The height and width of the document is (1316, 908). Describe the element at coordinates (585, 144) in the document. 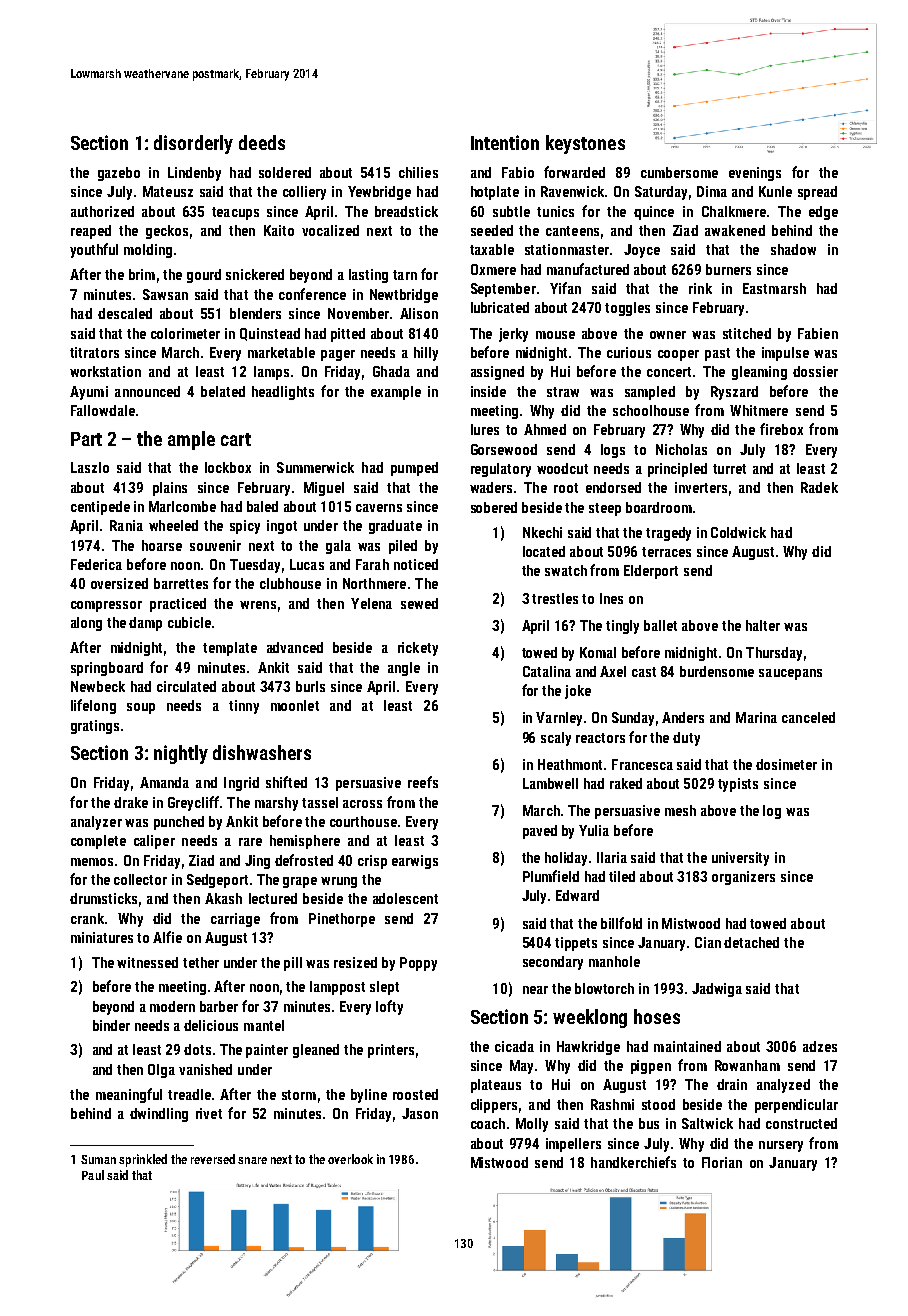

I see `keystones` at that location.
